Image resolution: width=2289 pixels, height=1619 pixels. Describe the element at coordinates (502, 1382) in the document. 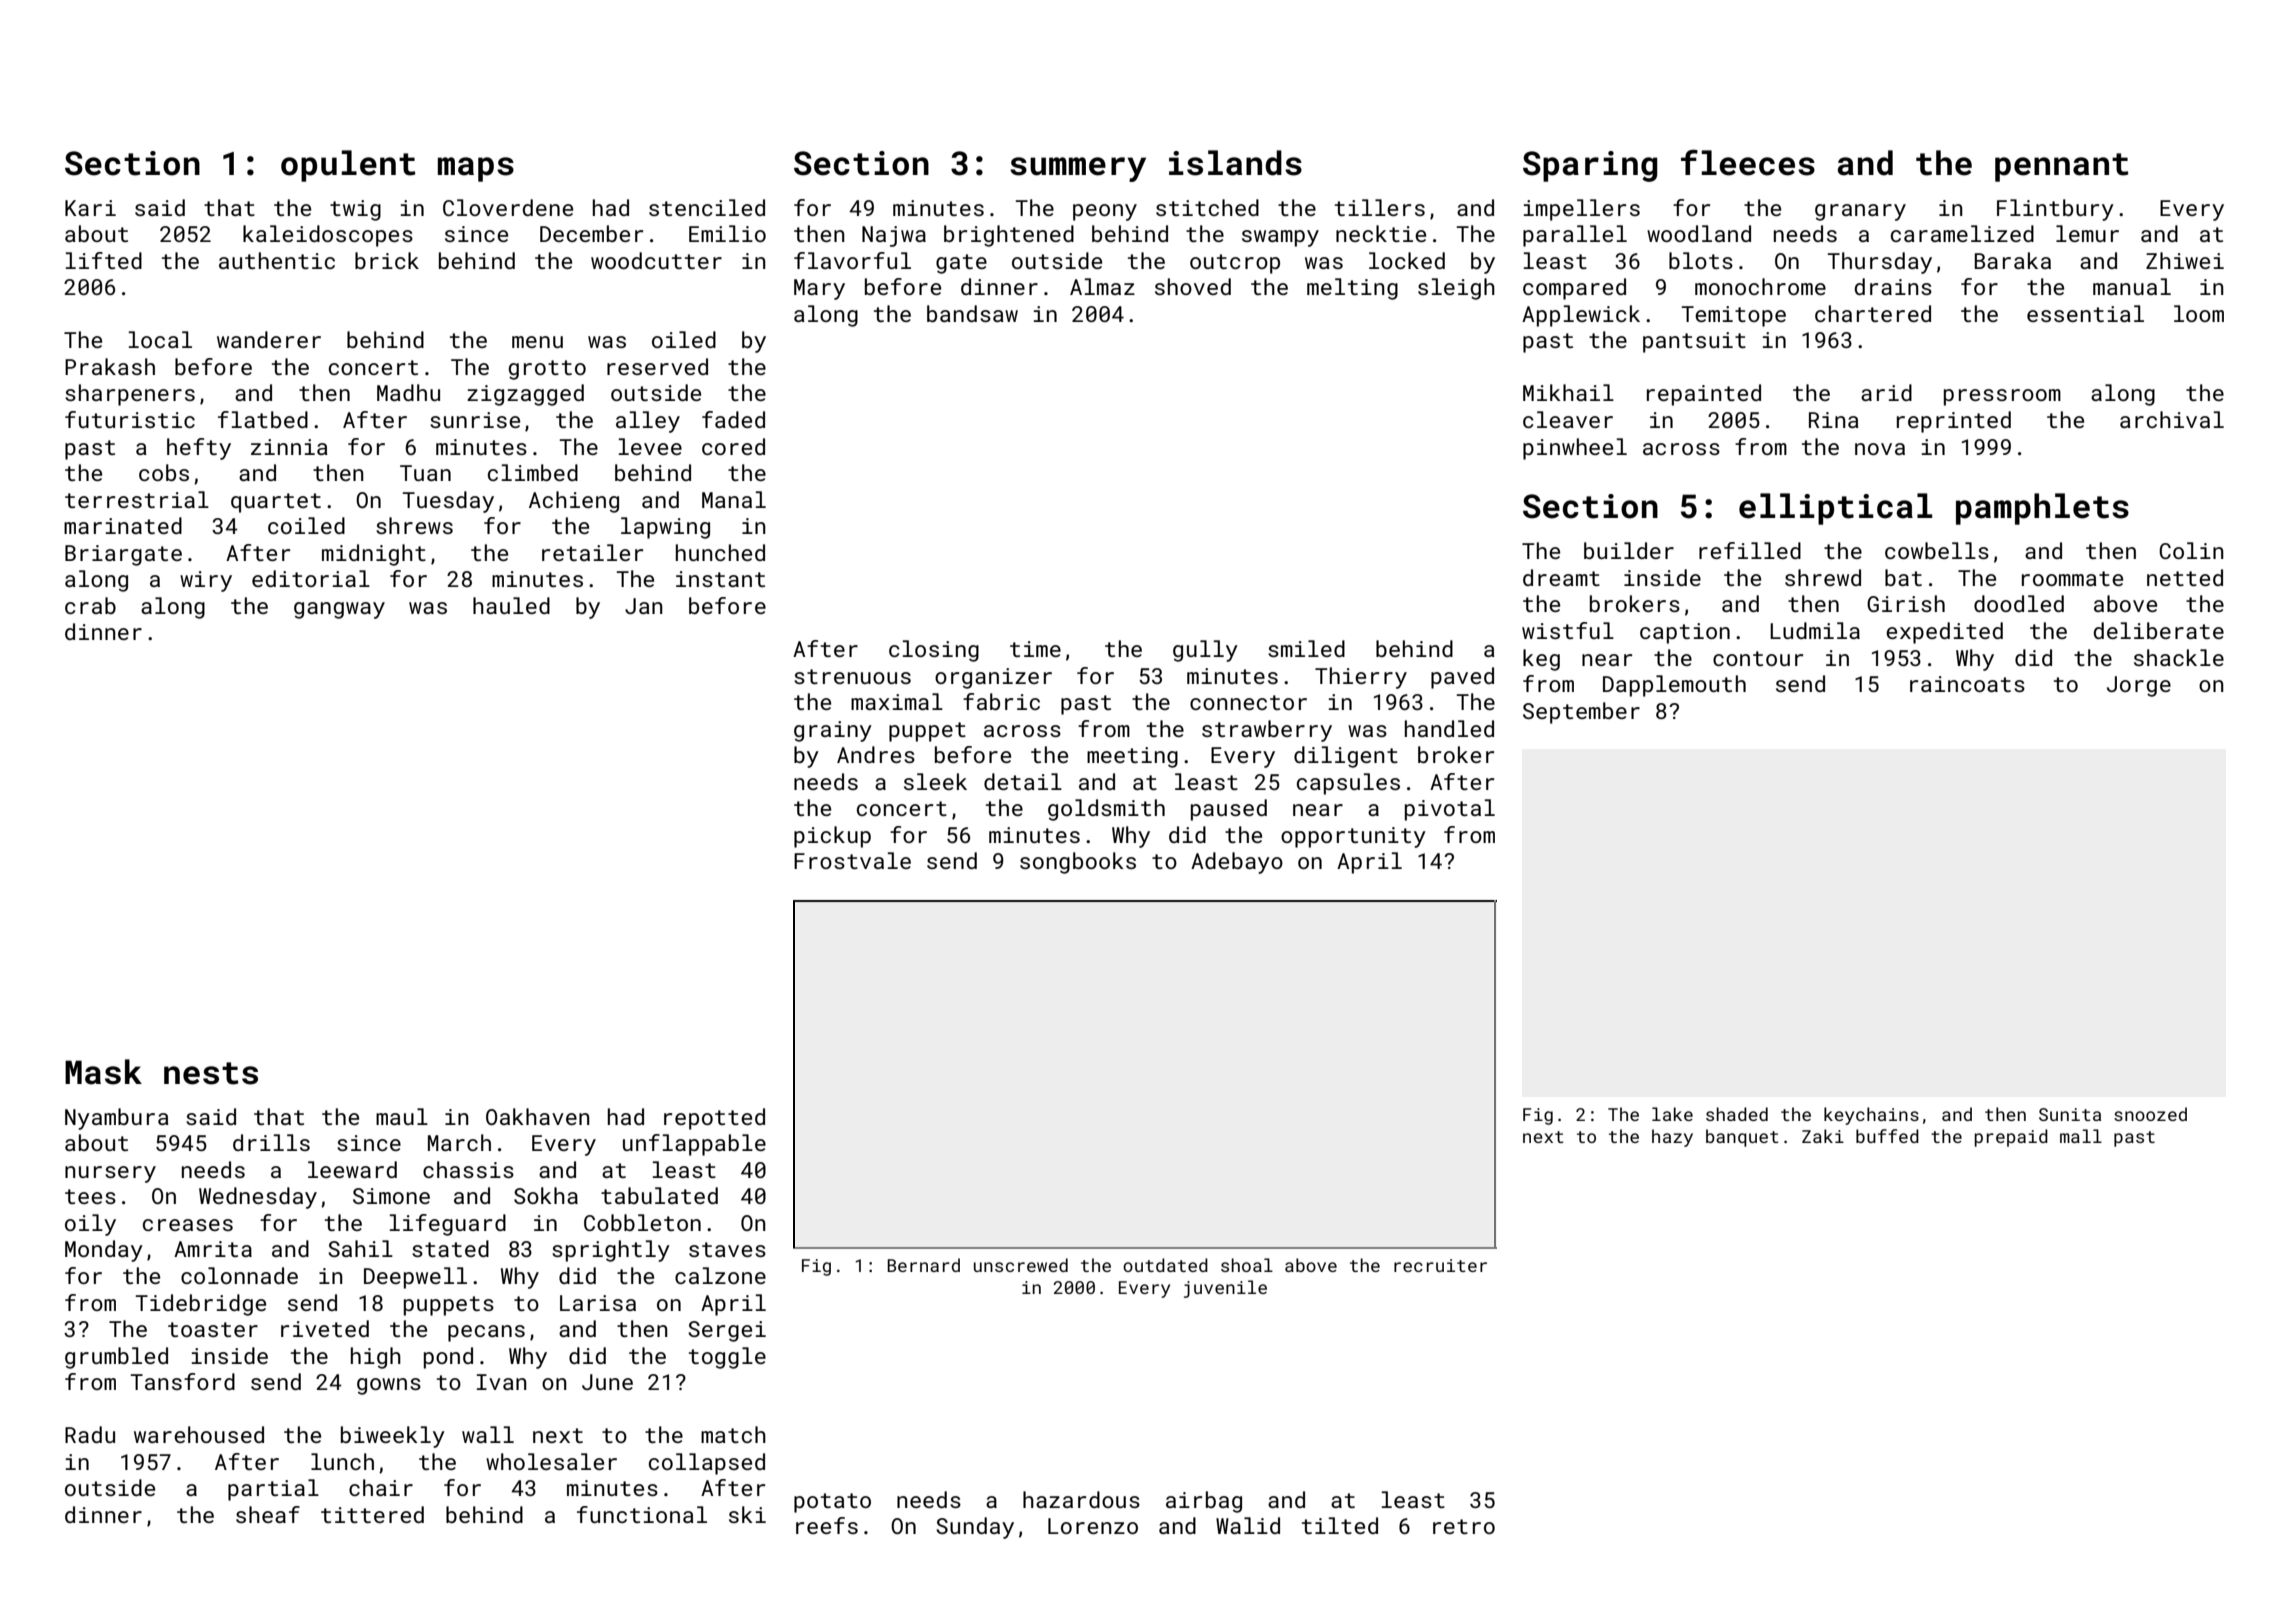

I see `Ivan` at that location.
